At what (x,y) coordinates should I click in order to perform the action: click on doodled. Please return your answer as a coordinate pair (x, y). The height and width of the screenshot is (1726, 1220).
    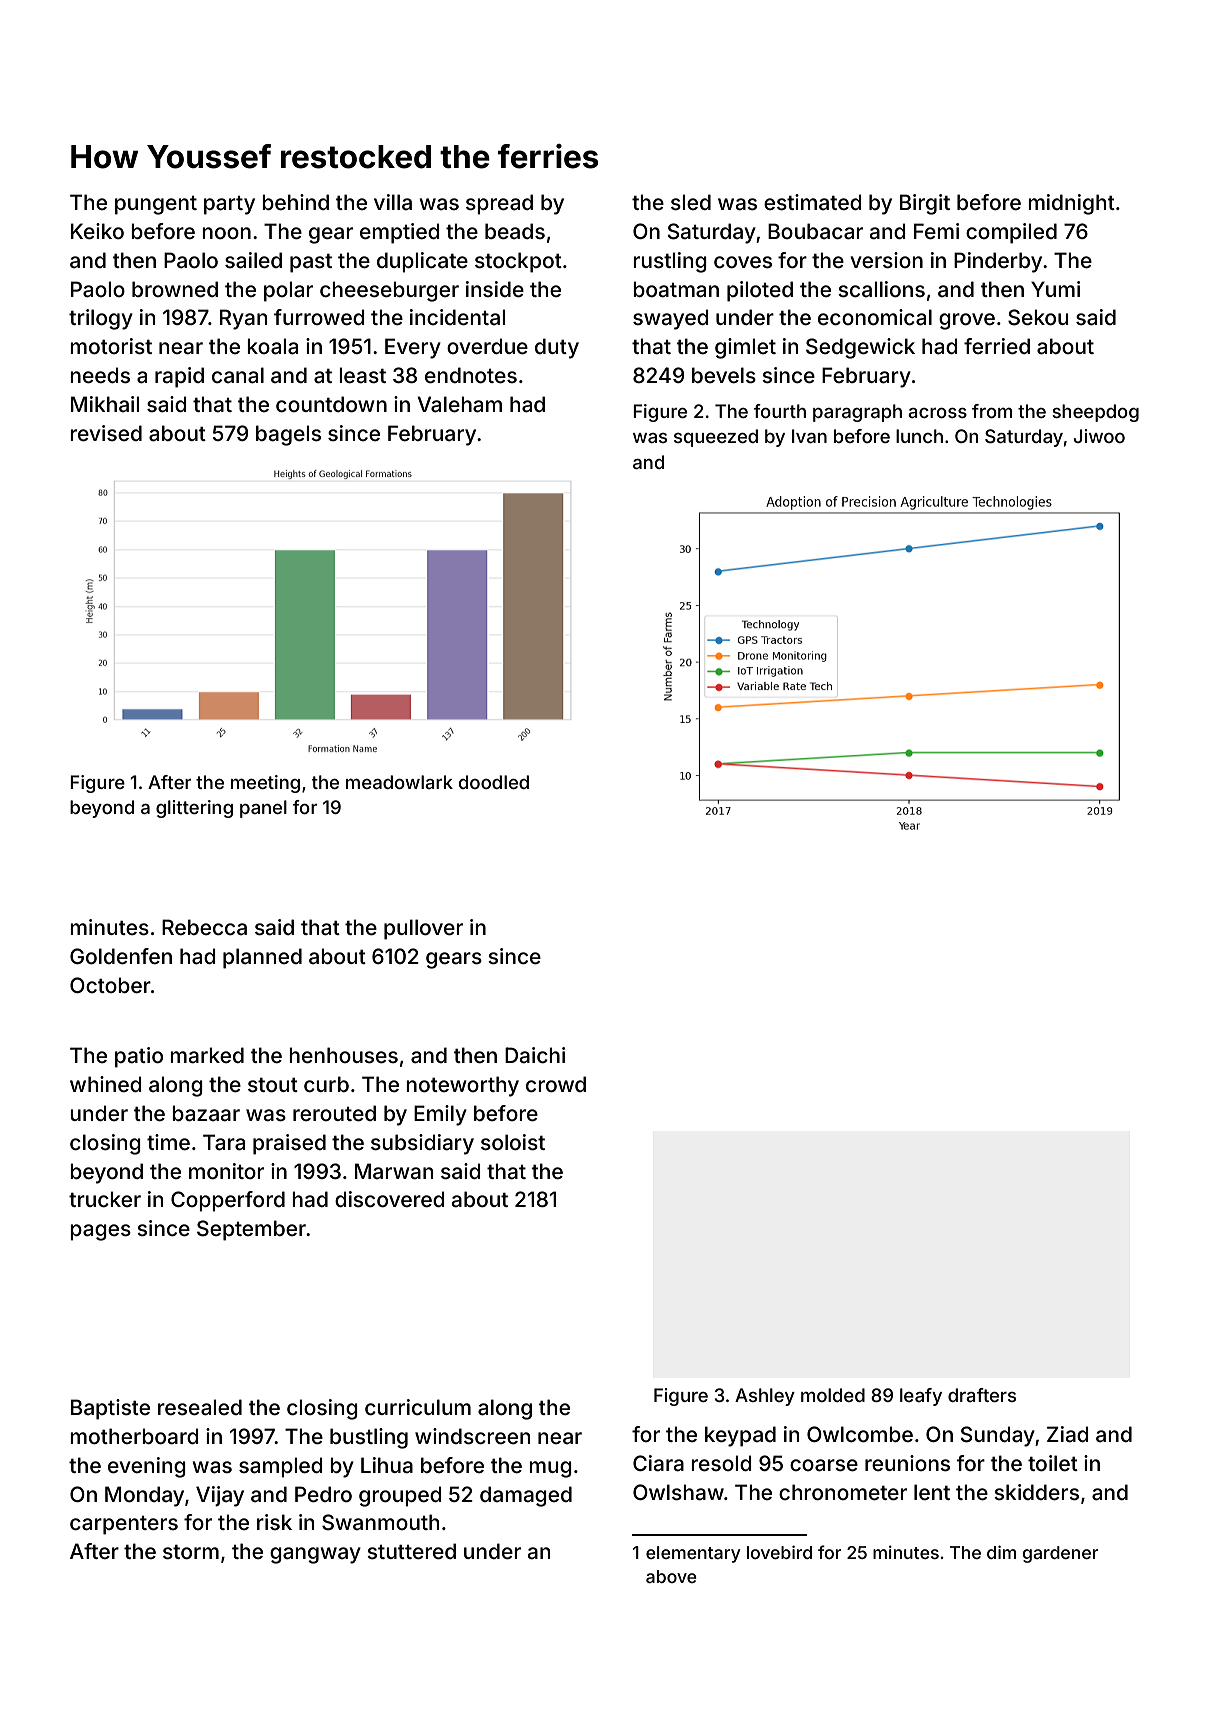
    Looking at the image, I should click on (494, 782).
